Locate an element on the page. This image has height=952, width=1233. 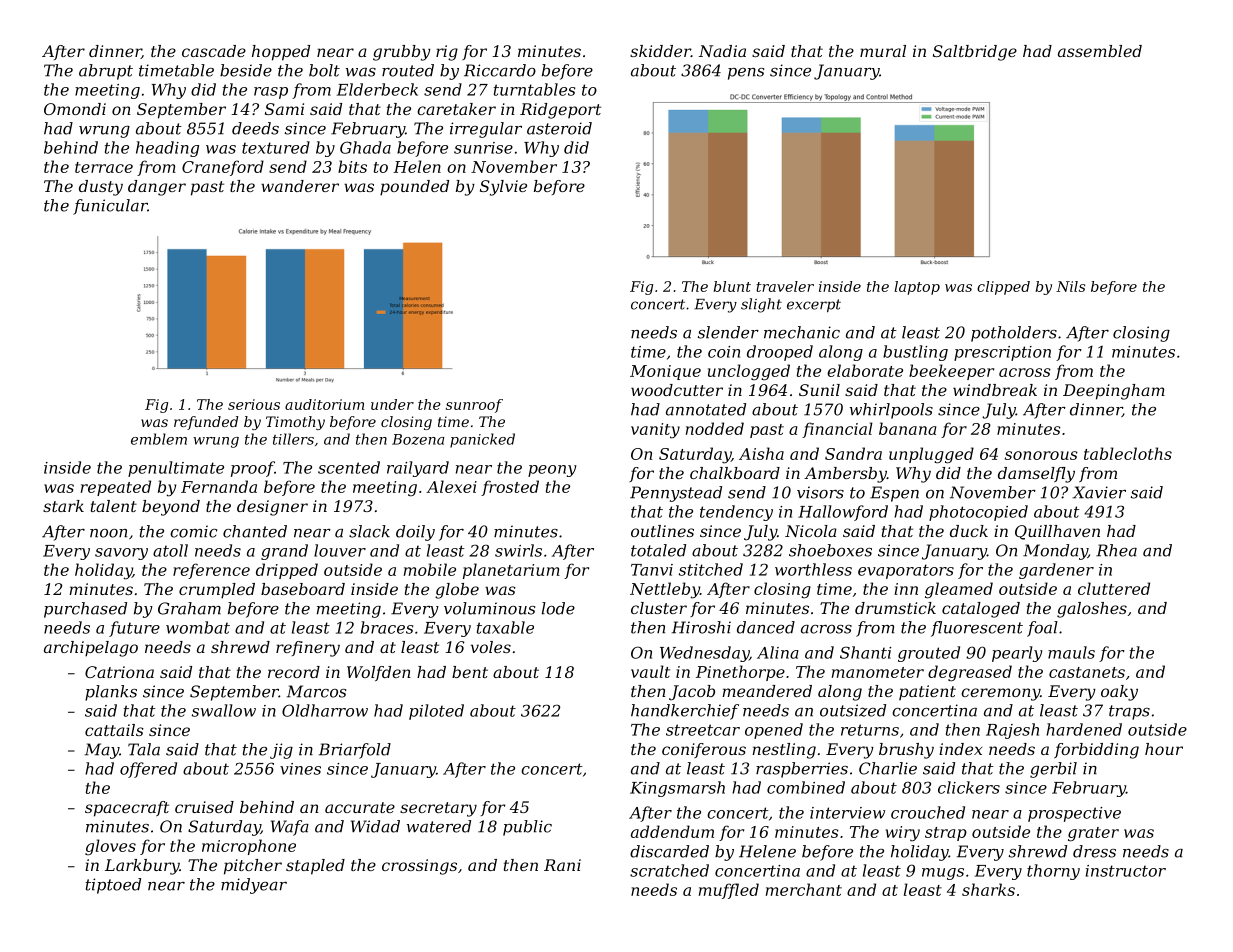
Kingsmarsh is located at coordinates (677, 789).
